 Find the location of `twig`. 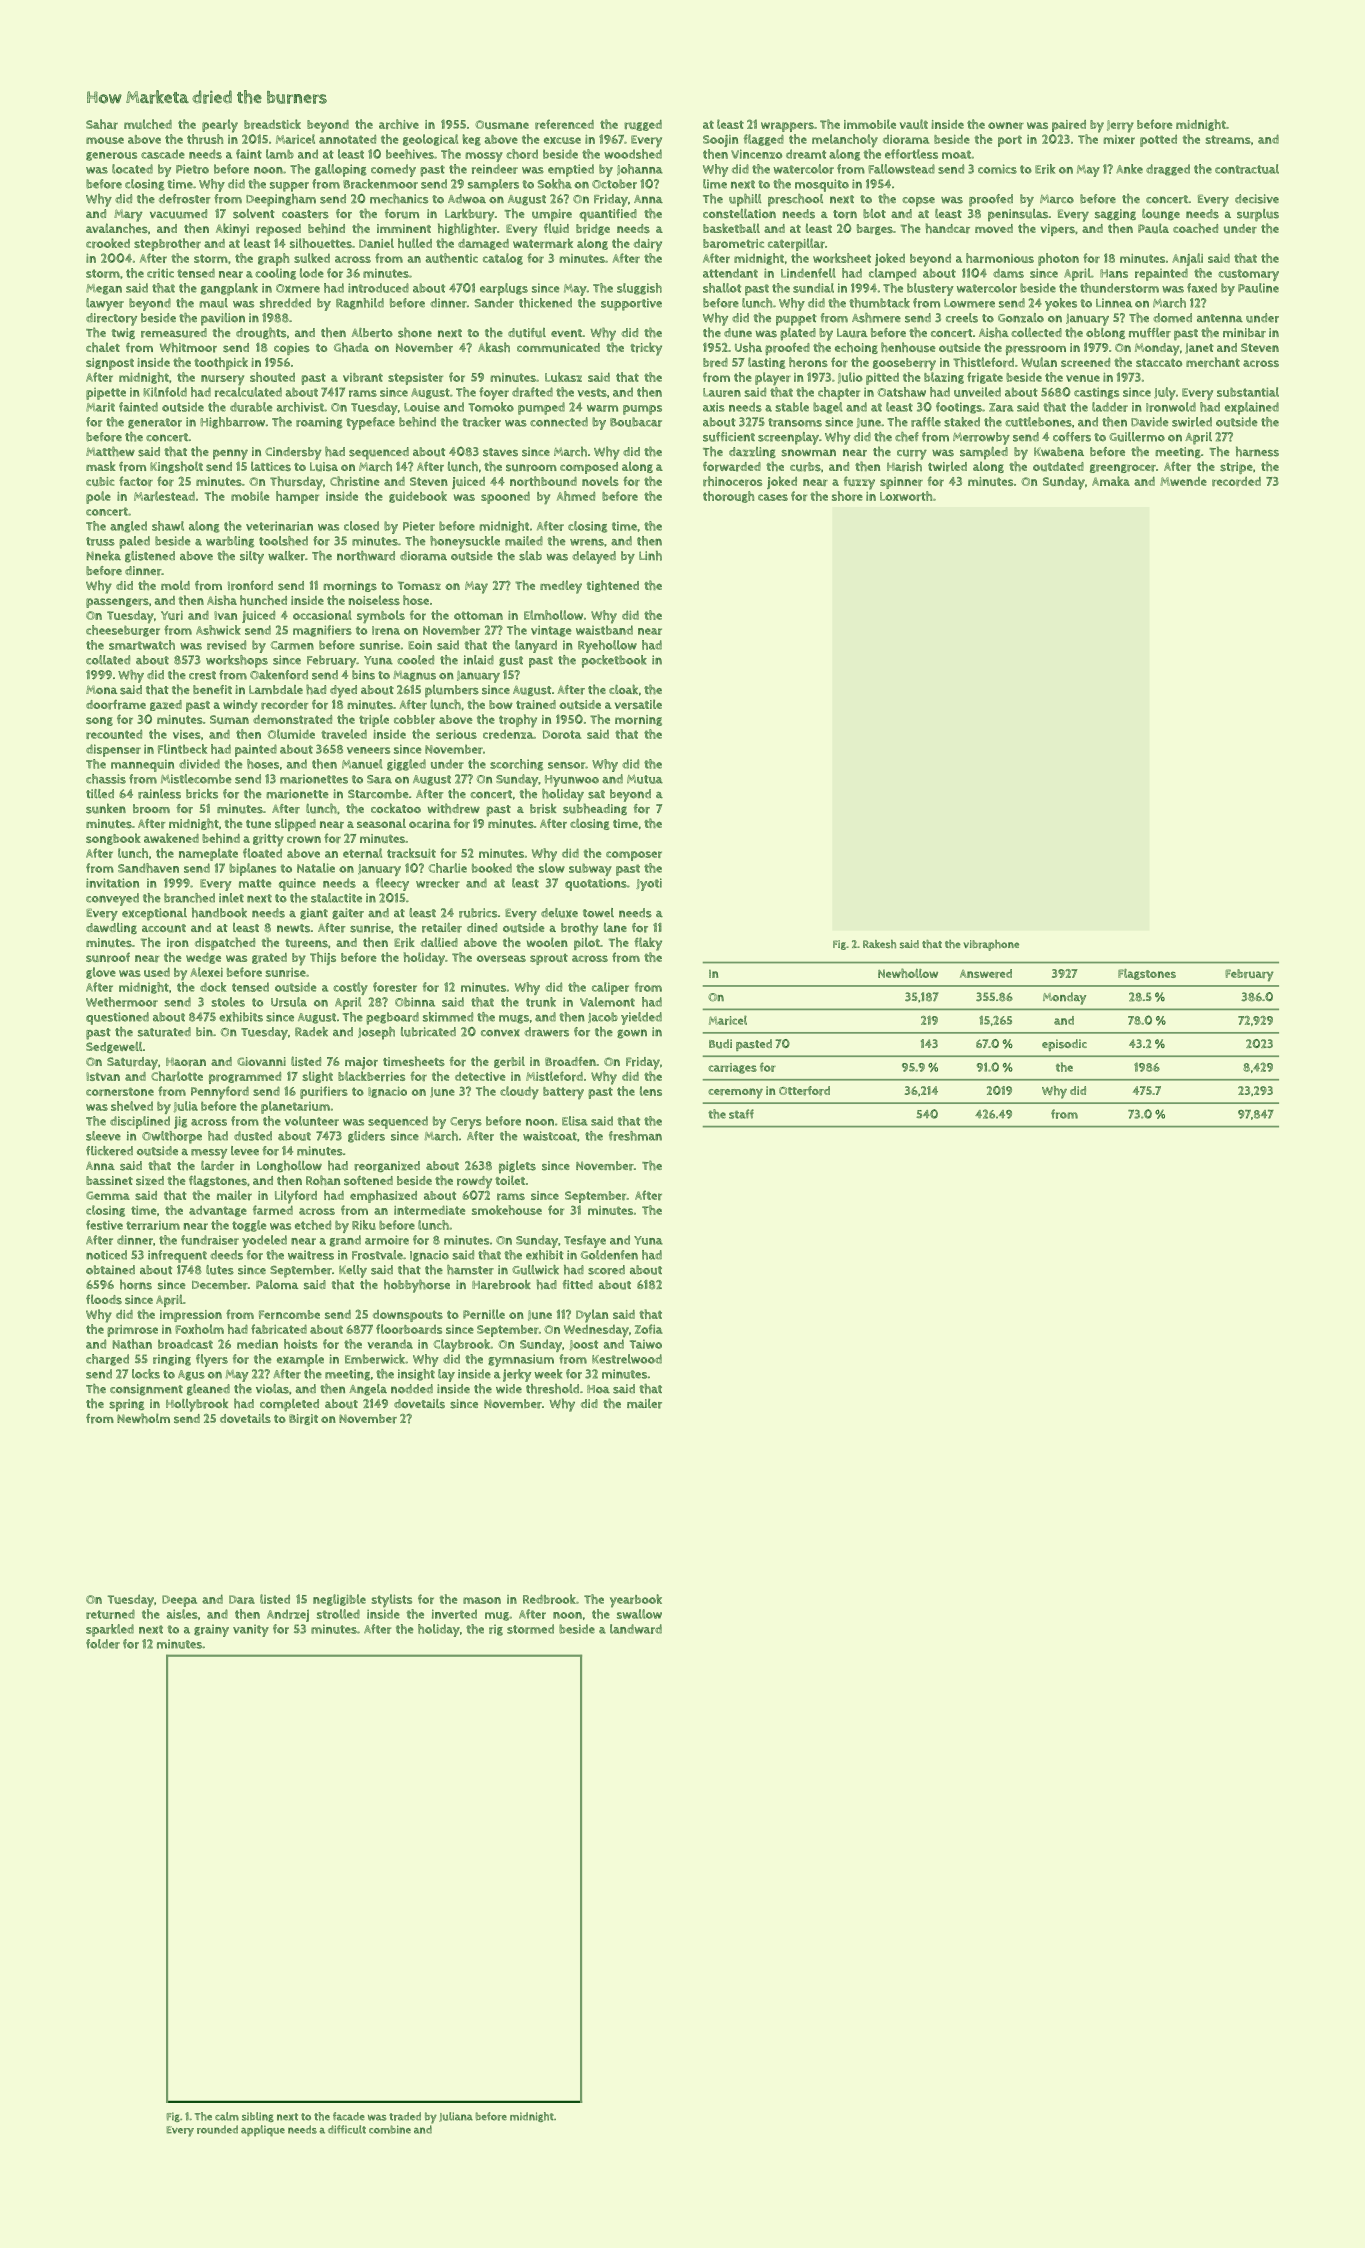

twig is located at coordinates (123, 333).
